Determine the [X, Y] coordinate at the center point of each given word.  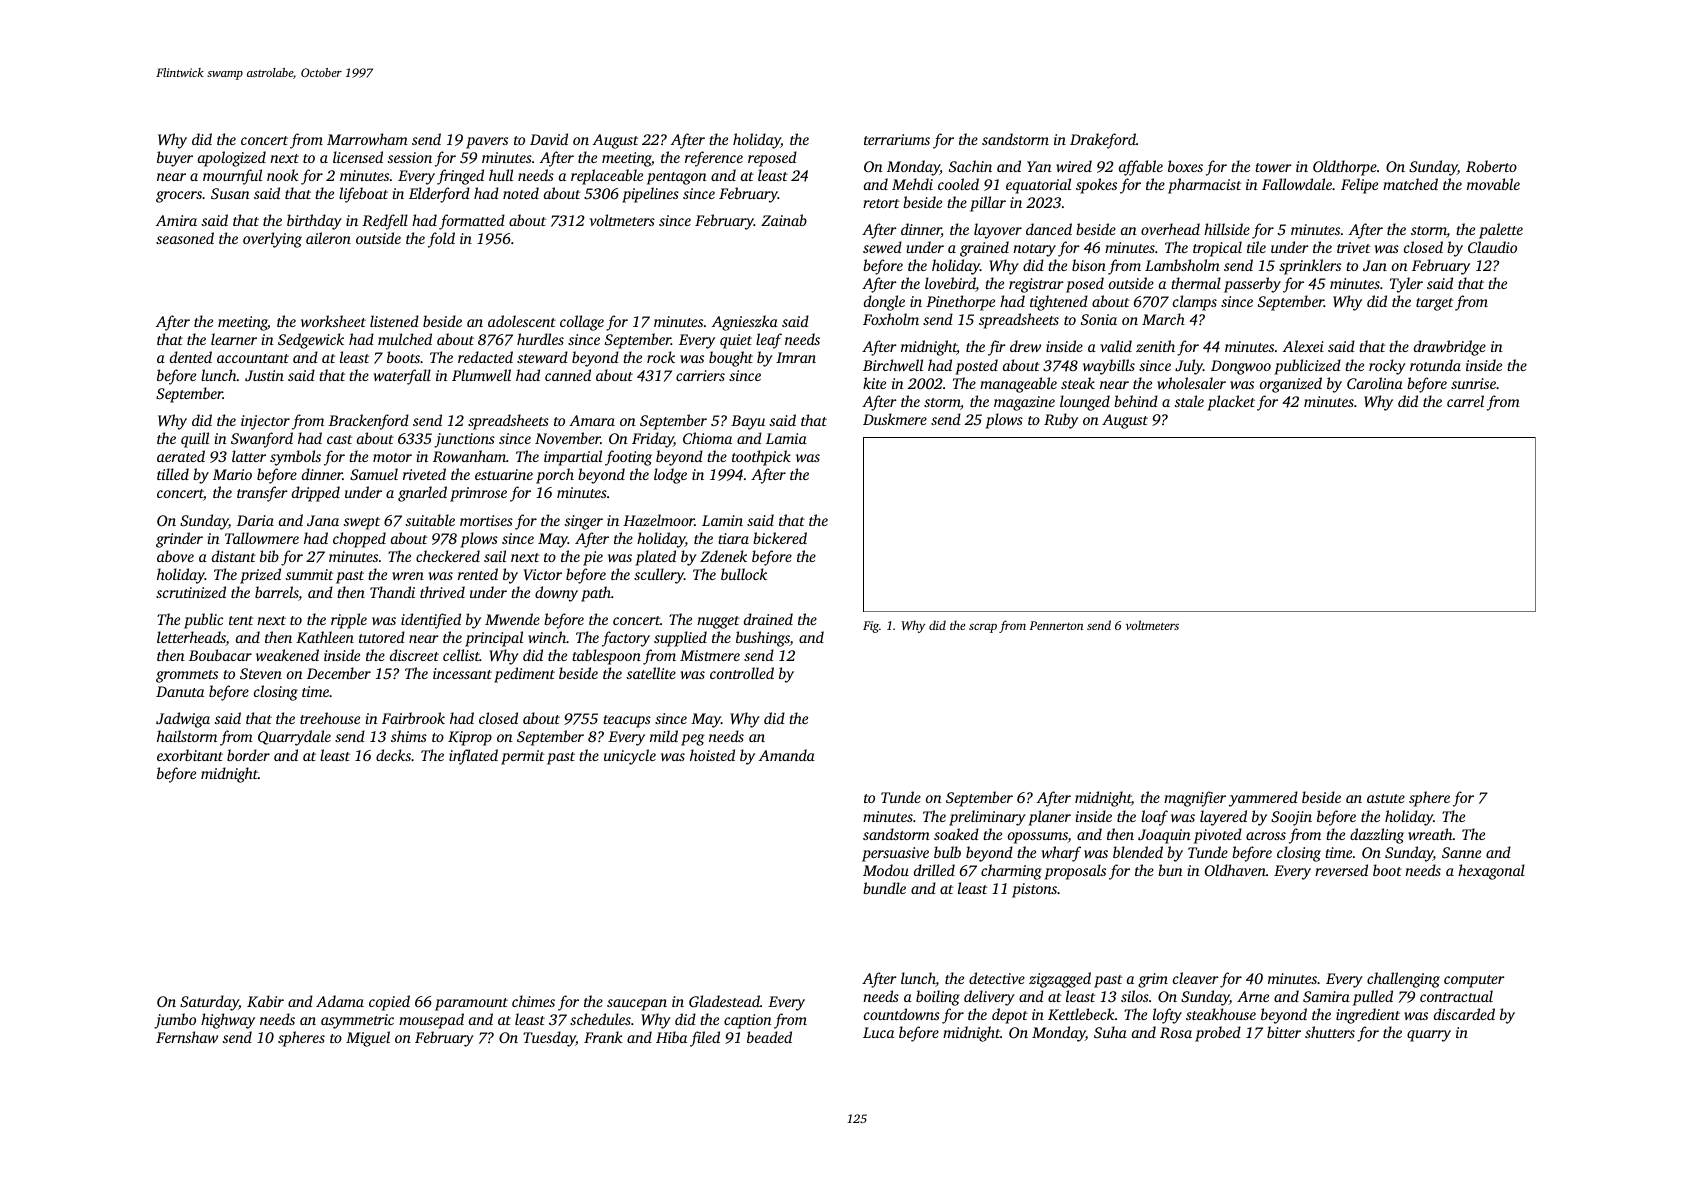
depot [1010, 1016]
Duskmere [895, 419]
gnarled [422, 494]
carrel [1465, 401]
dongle [884, 303]
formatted [472, 222]
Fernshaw [187, 1037]
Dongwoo [1241, 367]
